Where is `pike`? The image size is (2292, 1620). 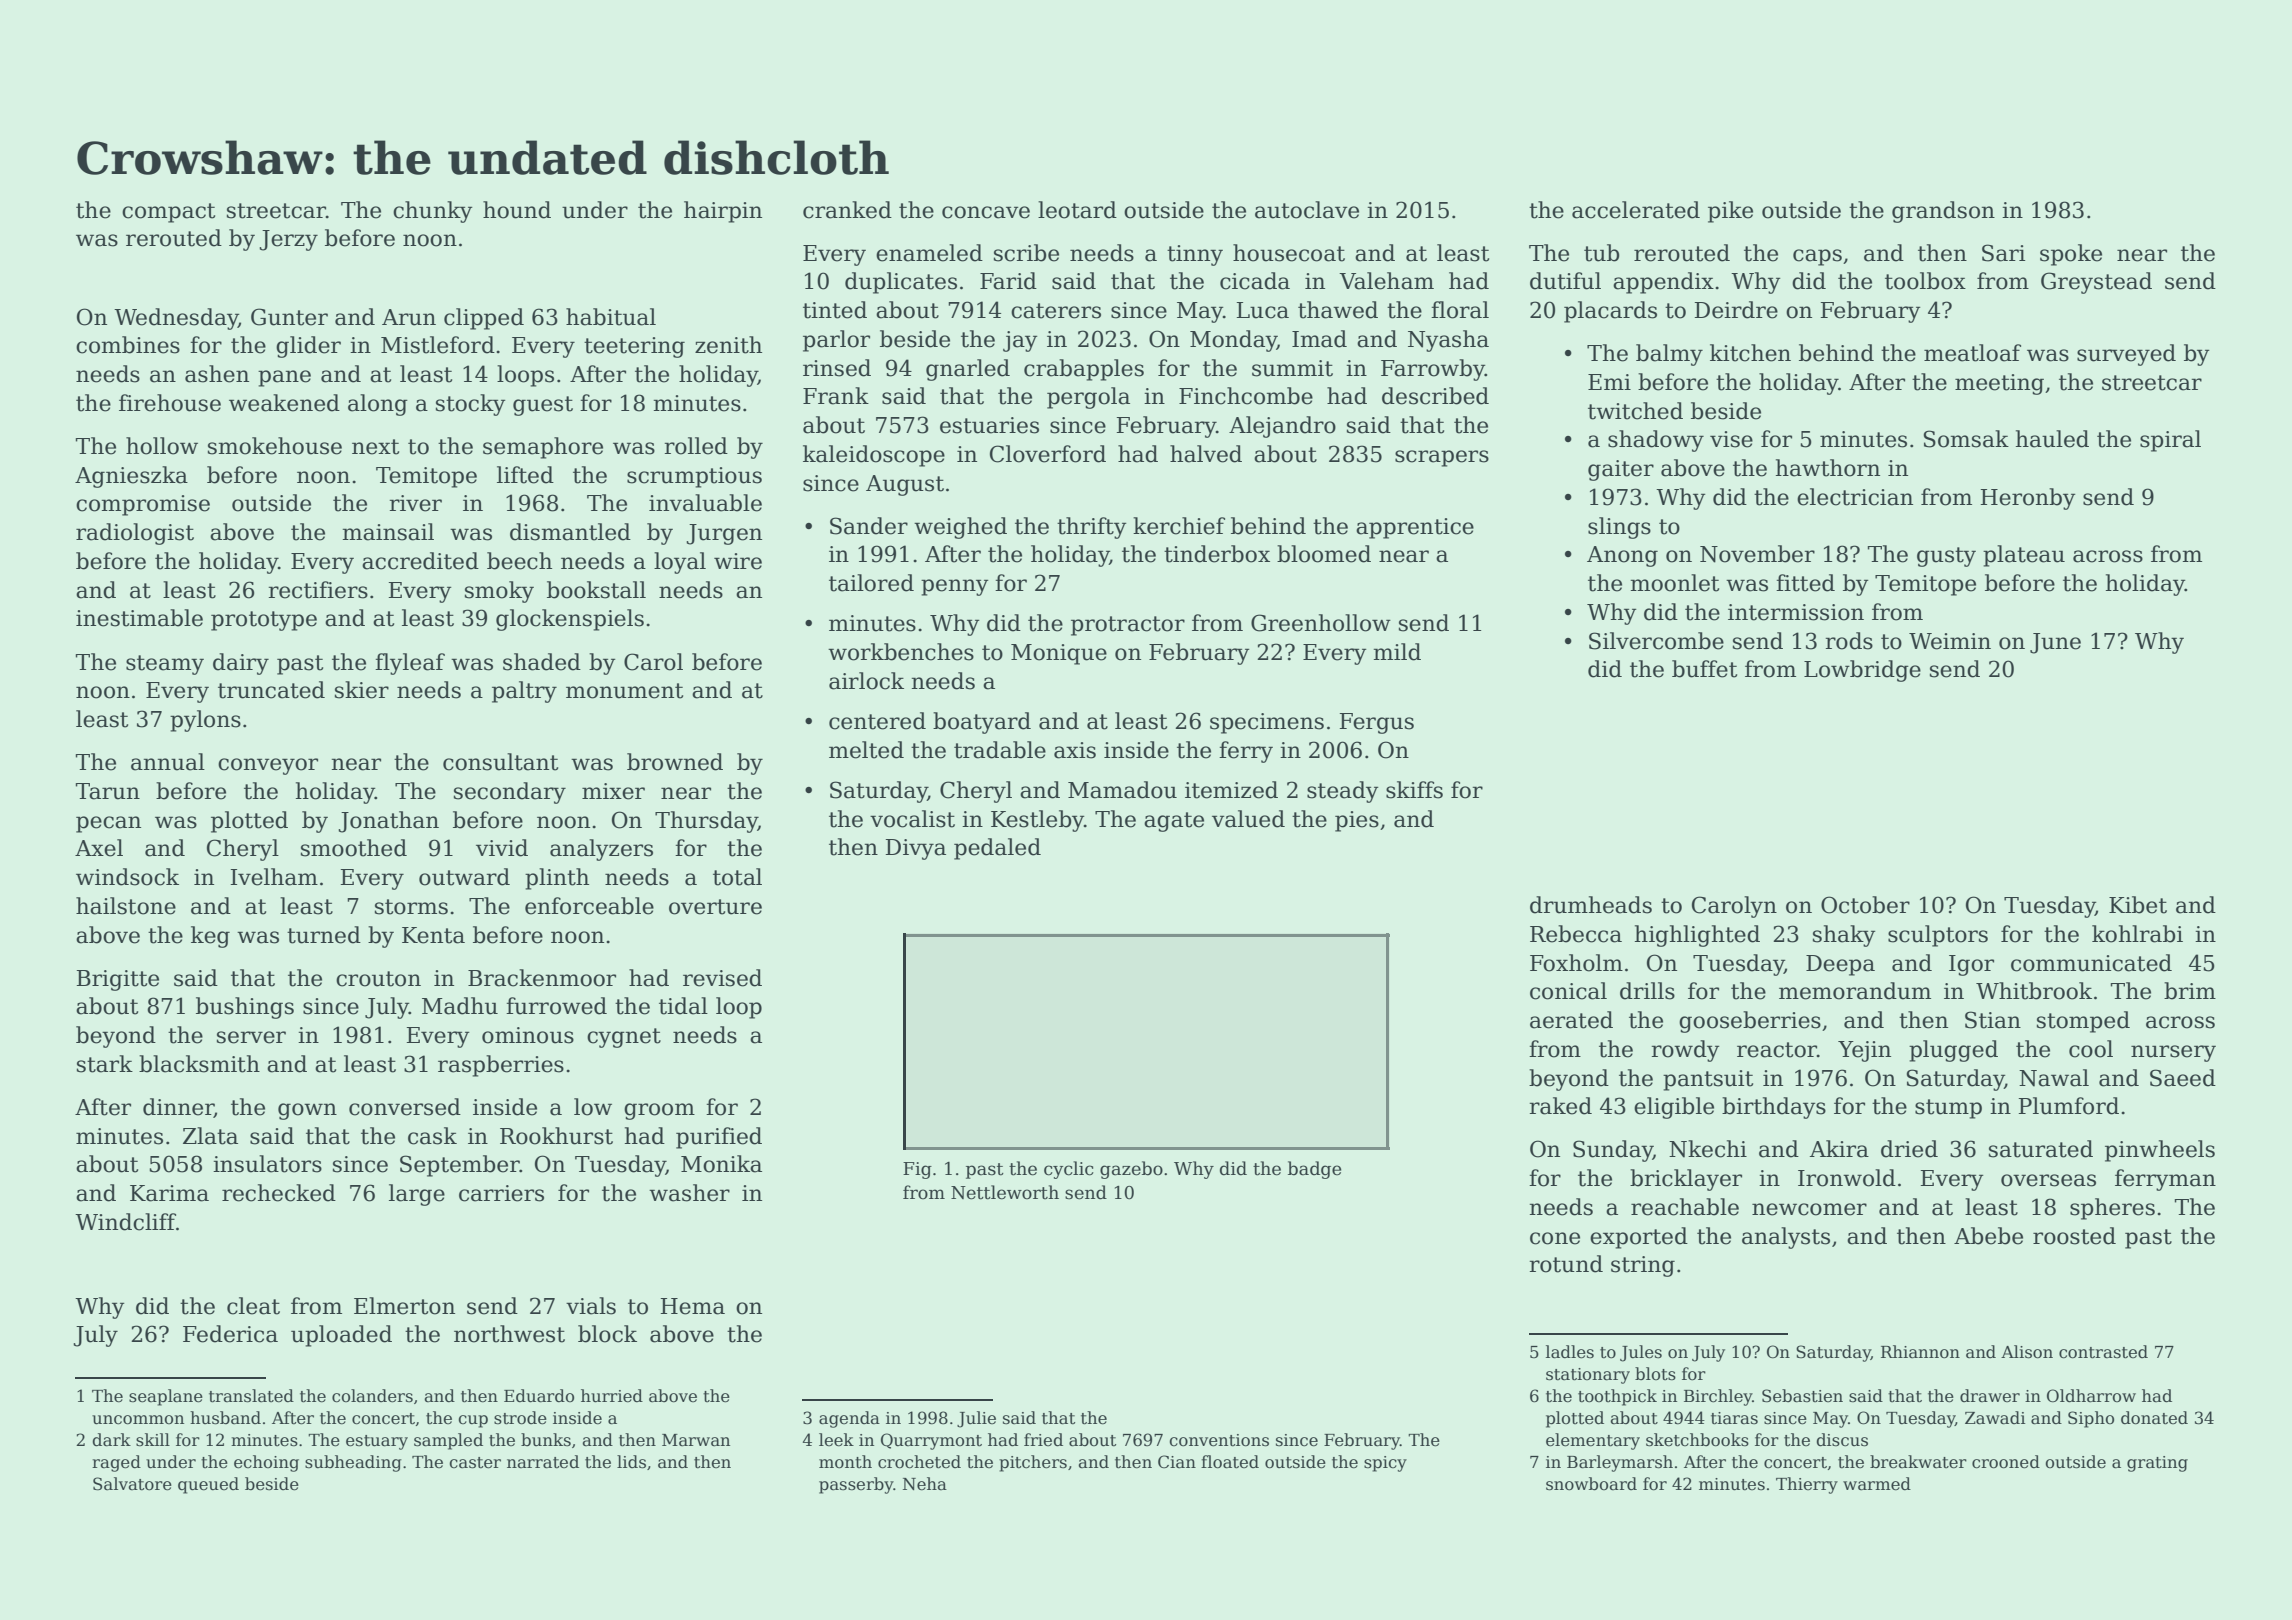 pike is located at coordinates (1730, 212).
